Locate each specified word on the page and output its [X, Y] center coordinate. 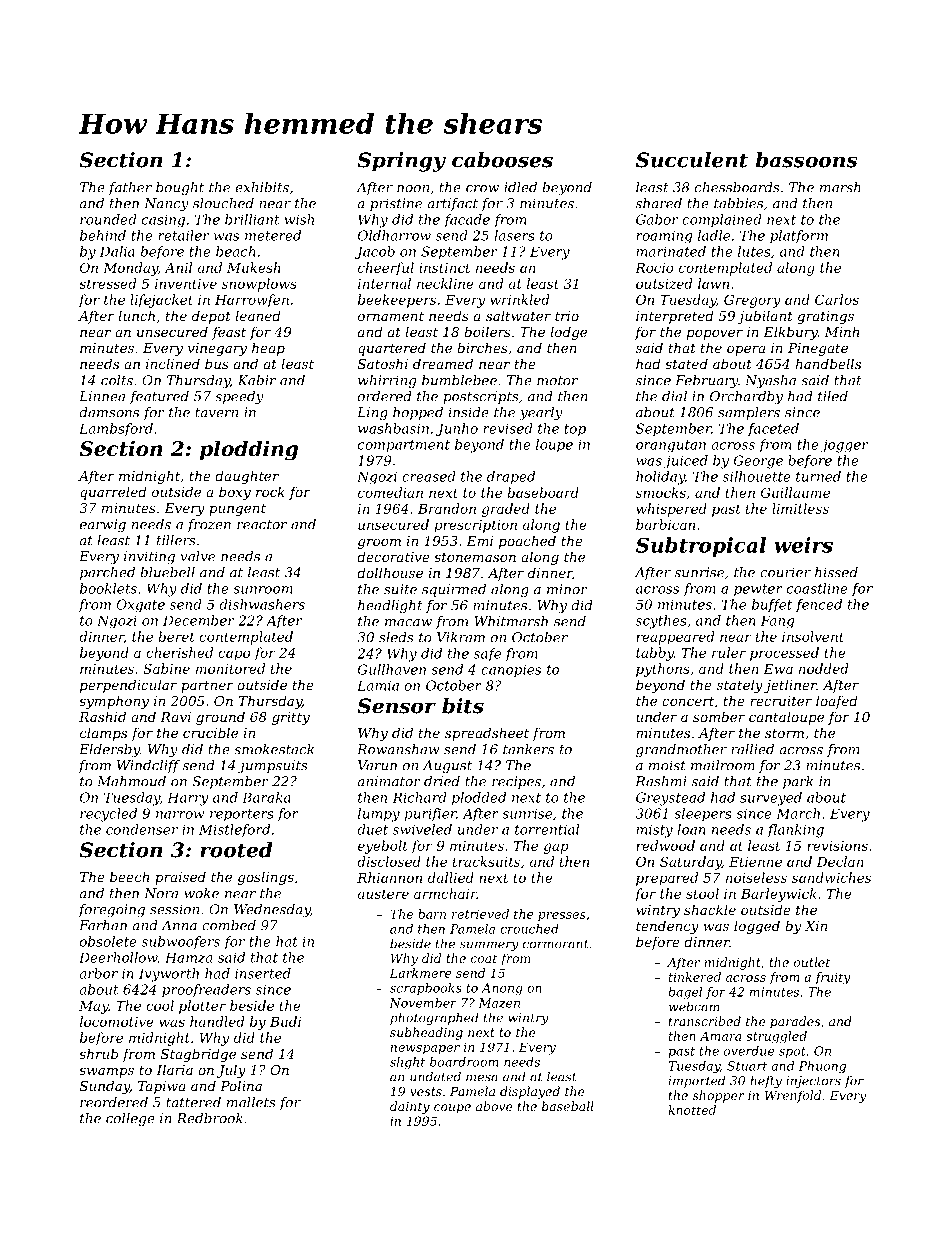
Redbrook [210, 1118]
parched [107, 573]
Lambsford [116, 429]
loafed [837, 702]
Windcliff [148, 766]
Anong [502, 989]
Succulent [692, 160]
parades [795, 1022]
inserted [263, 973]
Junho [457, 429]
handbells [828, 363]
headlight [390, 606]
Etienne [755, 862]
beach [235, 251]
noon [413, 189]
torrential [547, 829]
